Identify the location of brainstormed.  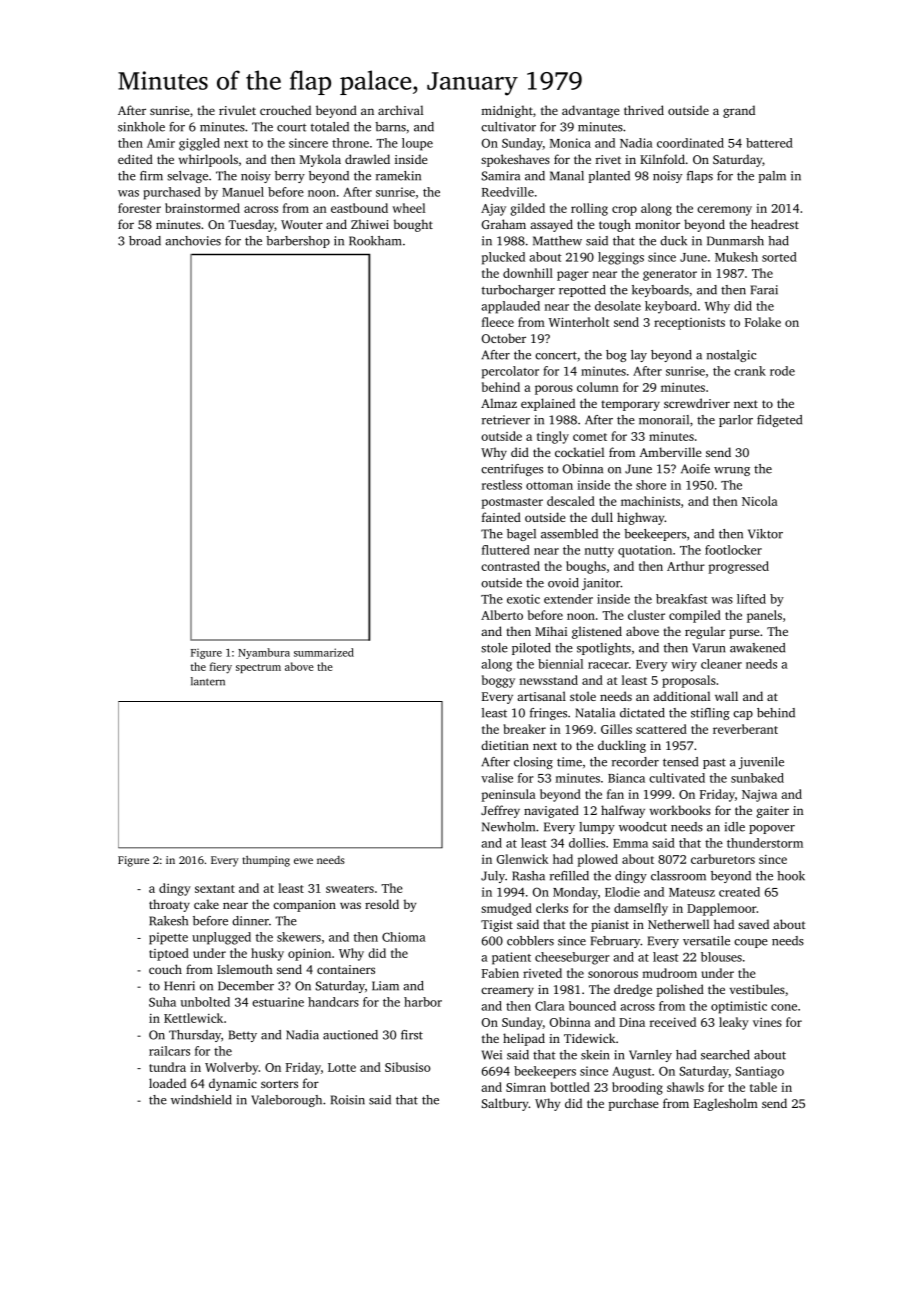
(202, 208).
